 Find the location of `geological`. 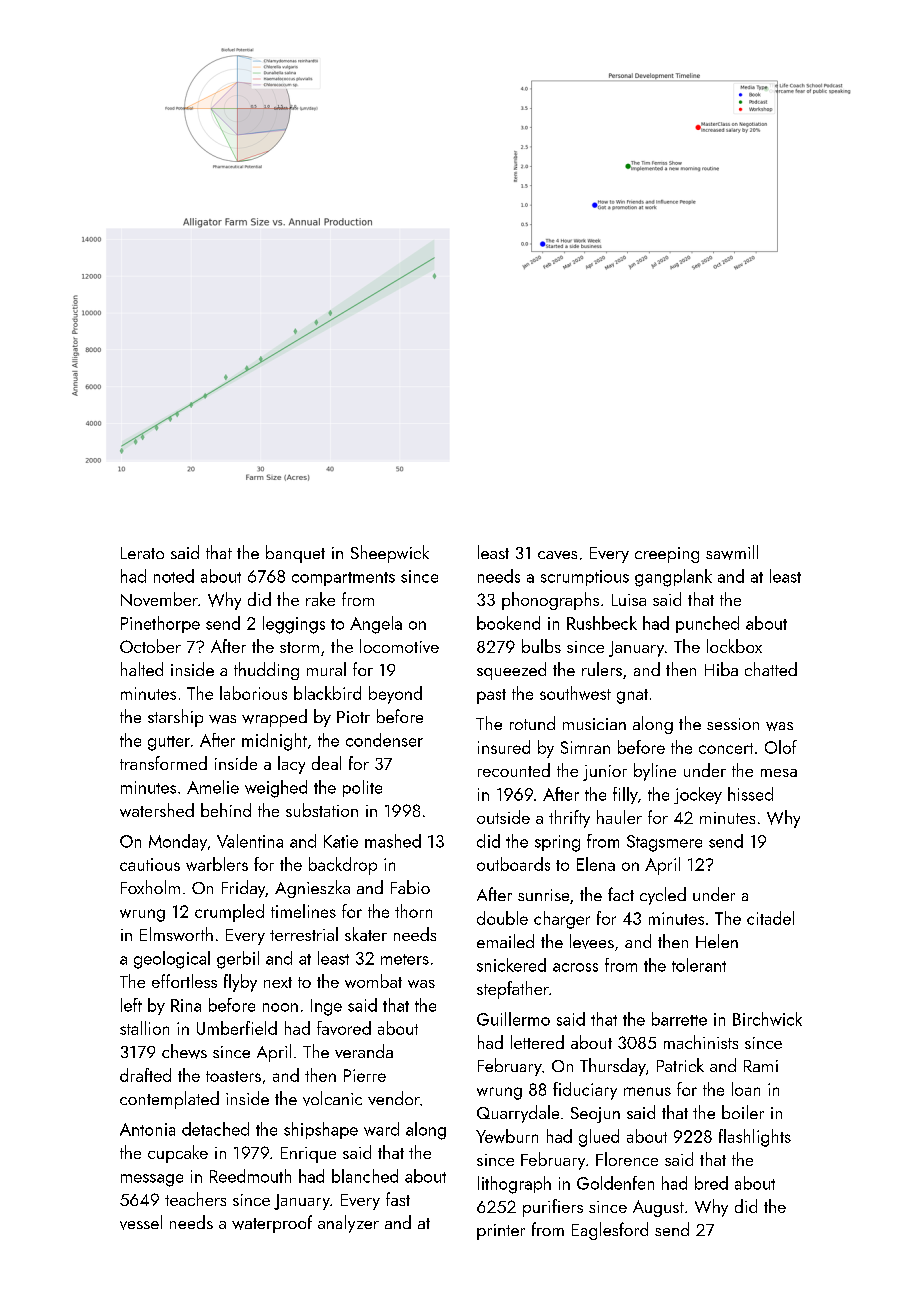

geological is located at coordinates (172, 960).
